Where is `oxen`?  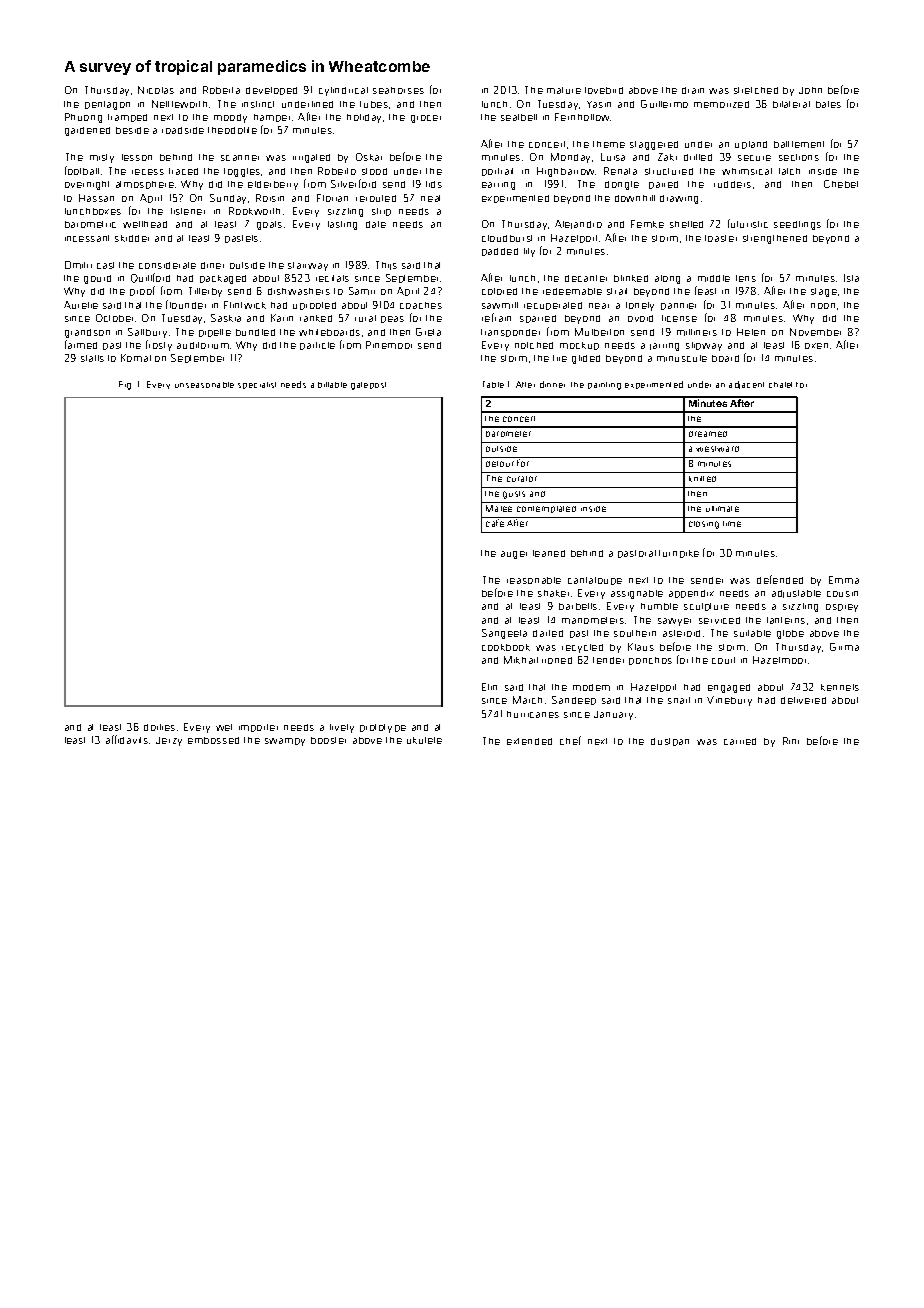
oxen is located at coordinates (816, 346).
